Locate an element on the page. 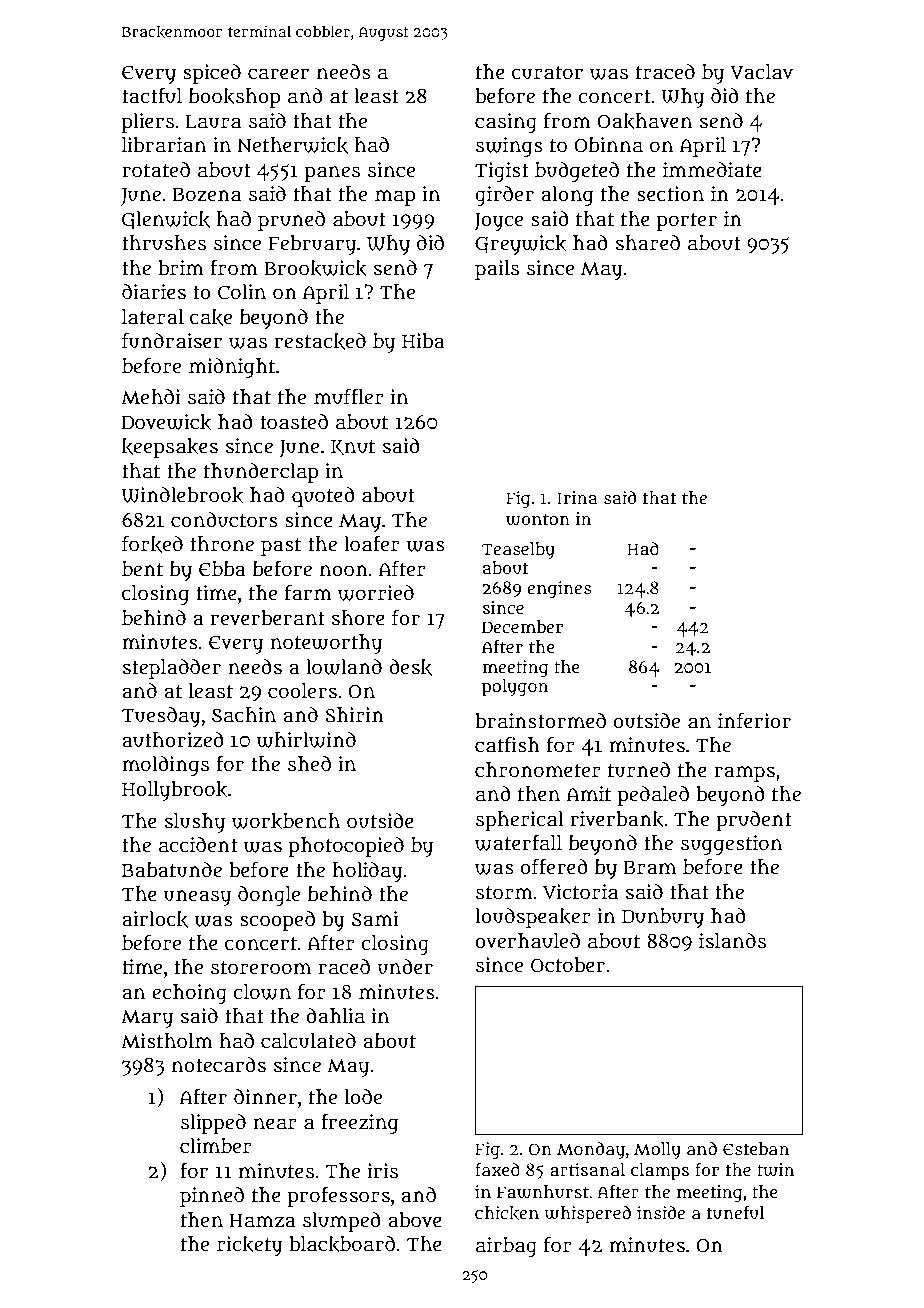 Image resolution: width=924 pixels, height=1308 pixels. rickety is located at coordinates (250, 1246).
